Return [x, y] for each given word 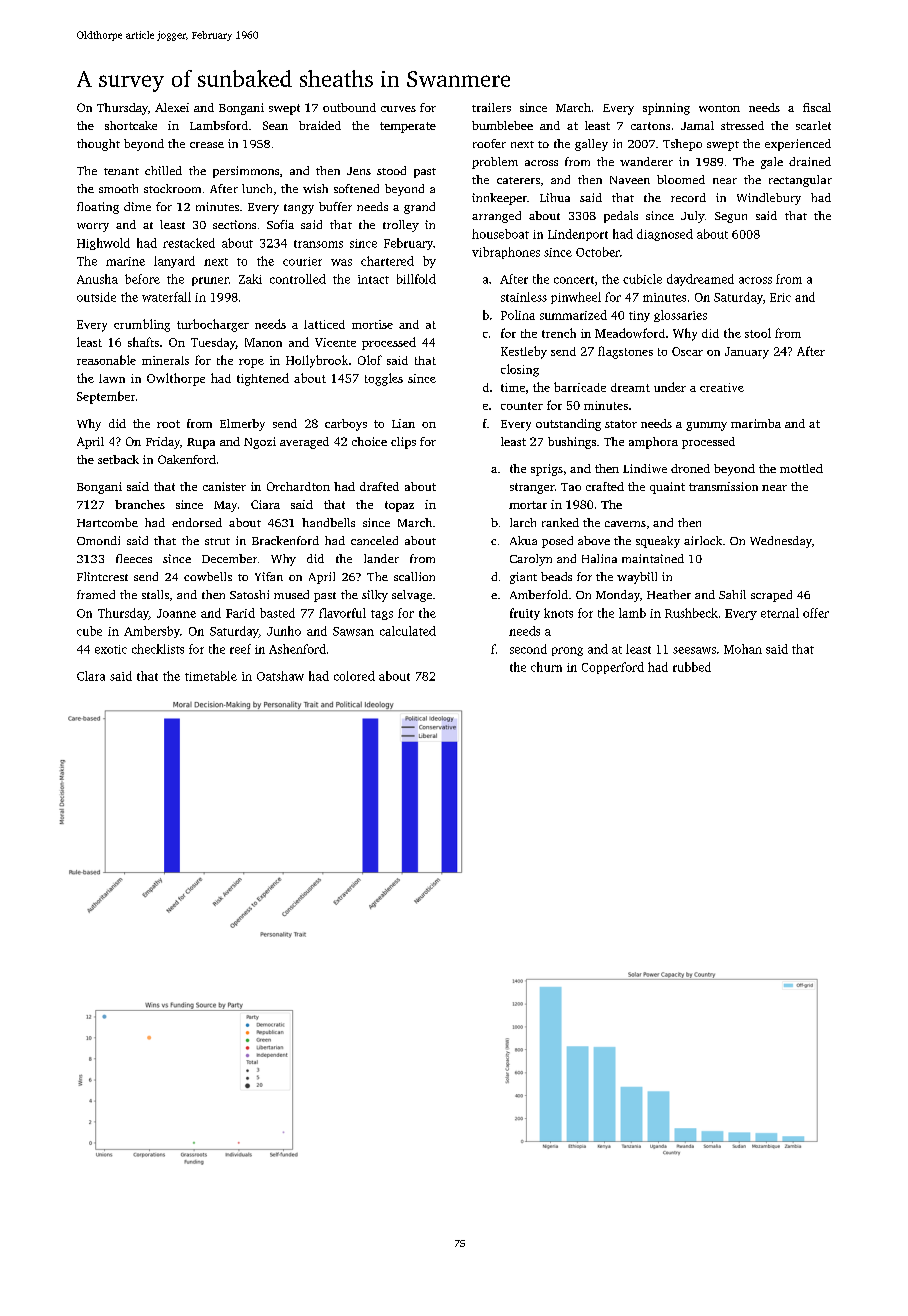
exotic [111, 649]
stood [391, 170]
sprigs [547, 470]
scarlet [813, 125]
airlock [703, 540]
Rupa [201, 443]
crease [207, 145]
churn [546, 667]
